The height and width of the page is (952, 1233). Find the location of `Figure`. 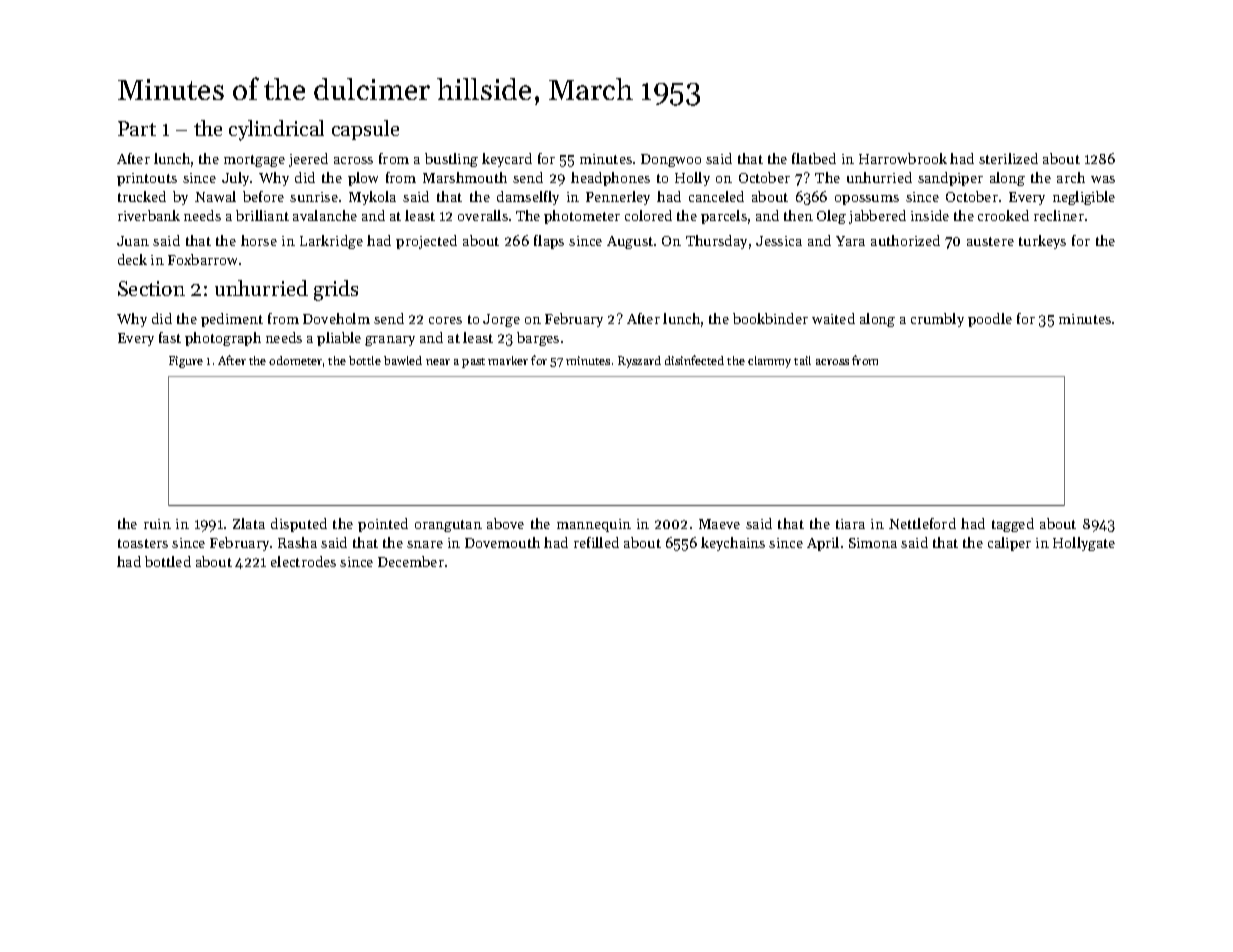

Figure is located at coordinates (186, 362).
